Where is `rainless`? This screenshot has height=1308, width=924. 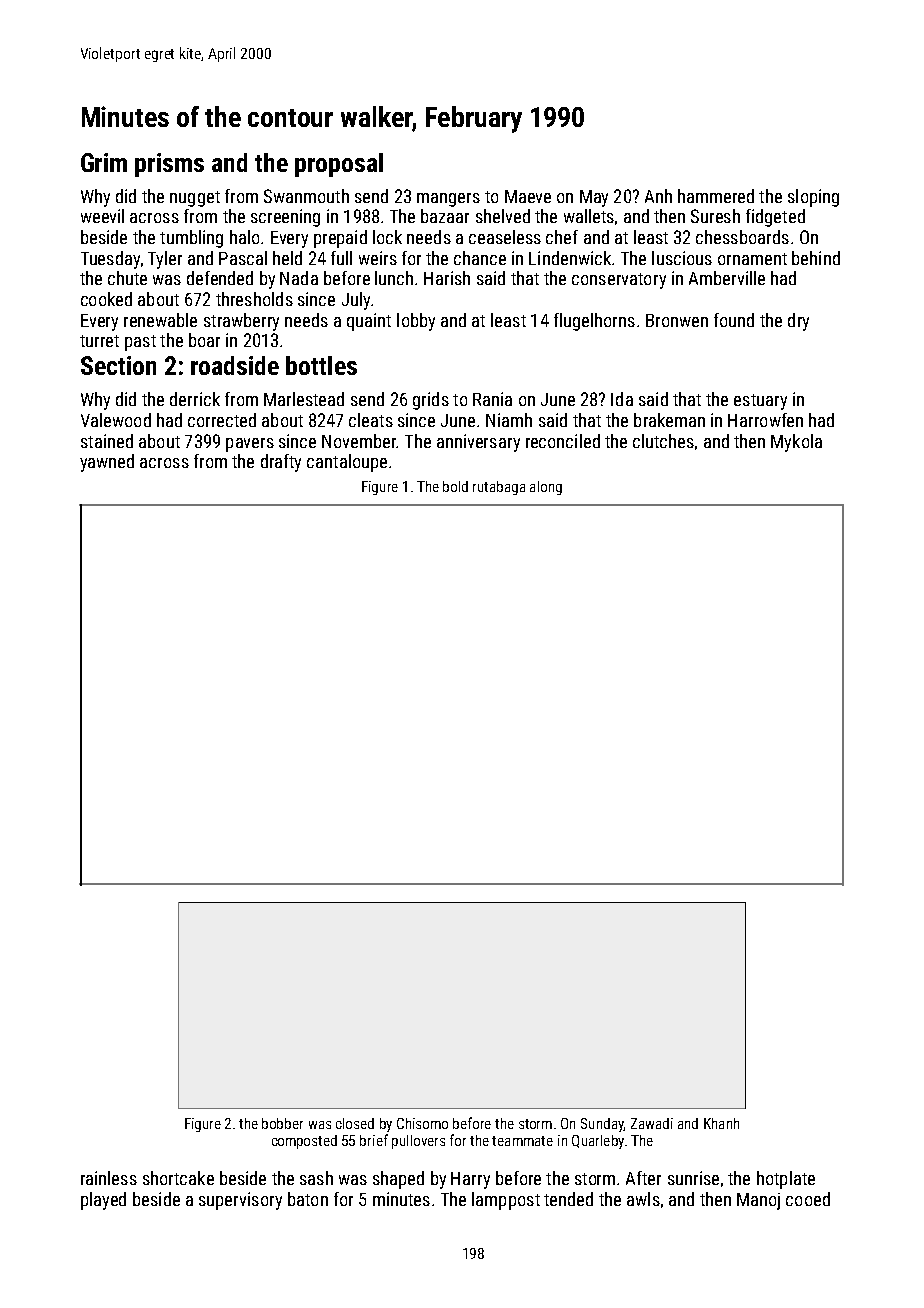
rainless is located at coordinates (109, 1178).
